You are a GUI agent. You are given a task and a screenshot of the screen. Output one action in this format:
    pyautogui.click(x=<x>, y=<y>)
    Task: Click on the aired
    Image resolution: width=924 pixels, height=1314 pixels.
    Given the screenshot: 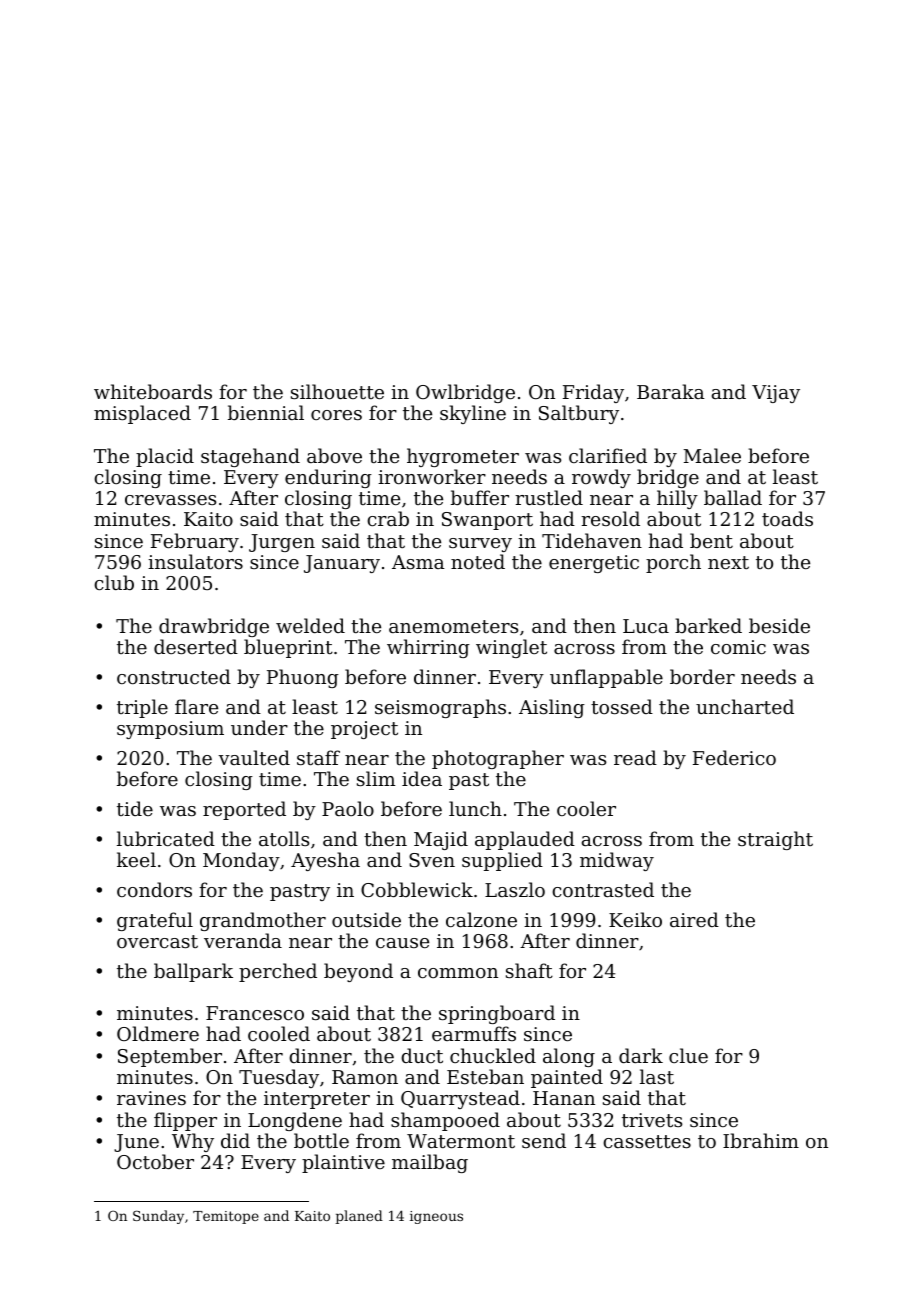 What is the action you would take?
    pyautogui.click(x=694, y=919)
